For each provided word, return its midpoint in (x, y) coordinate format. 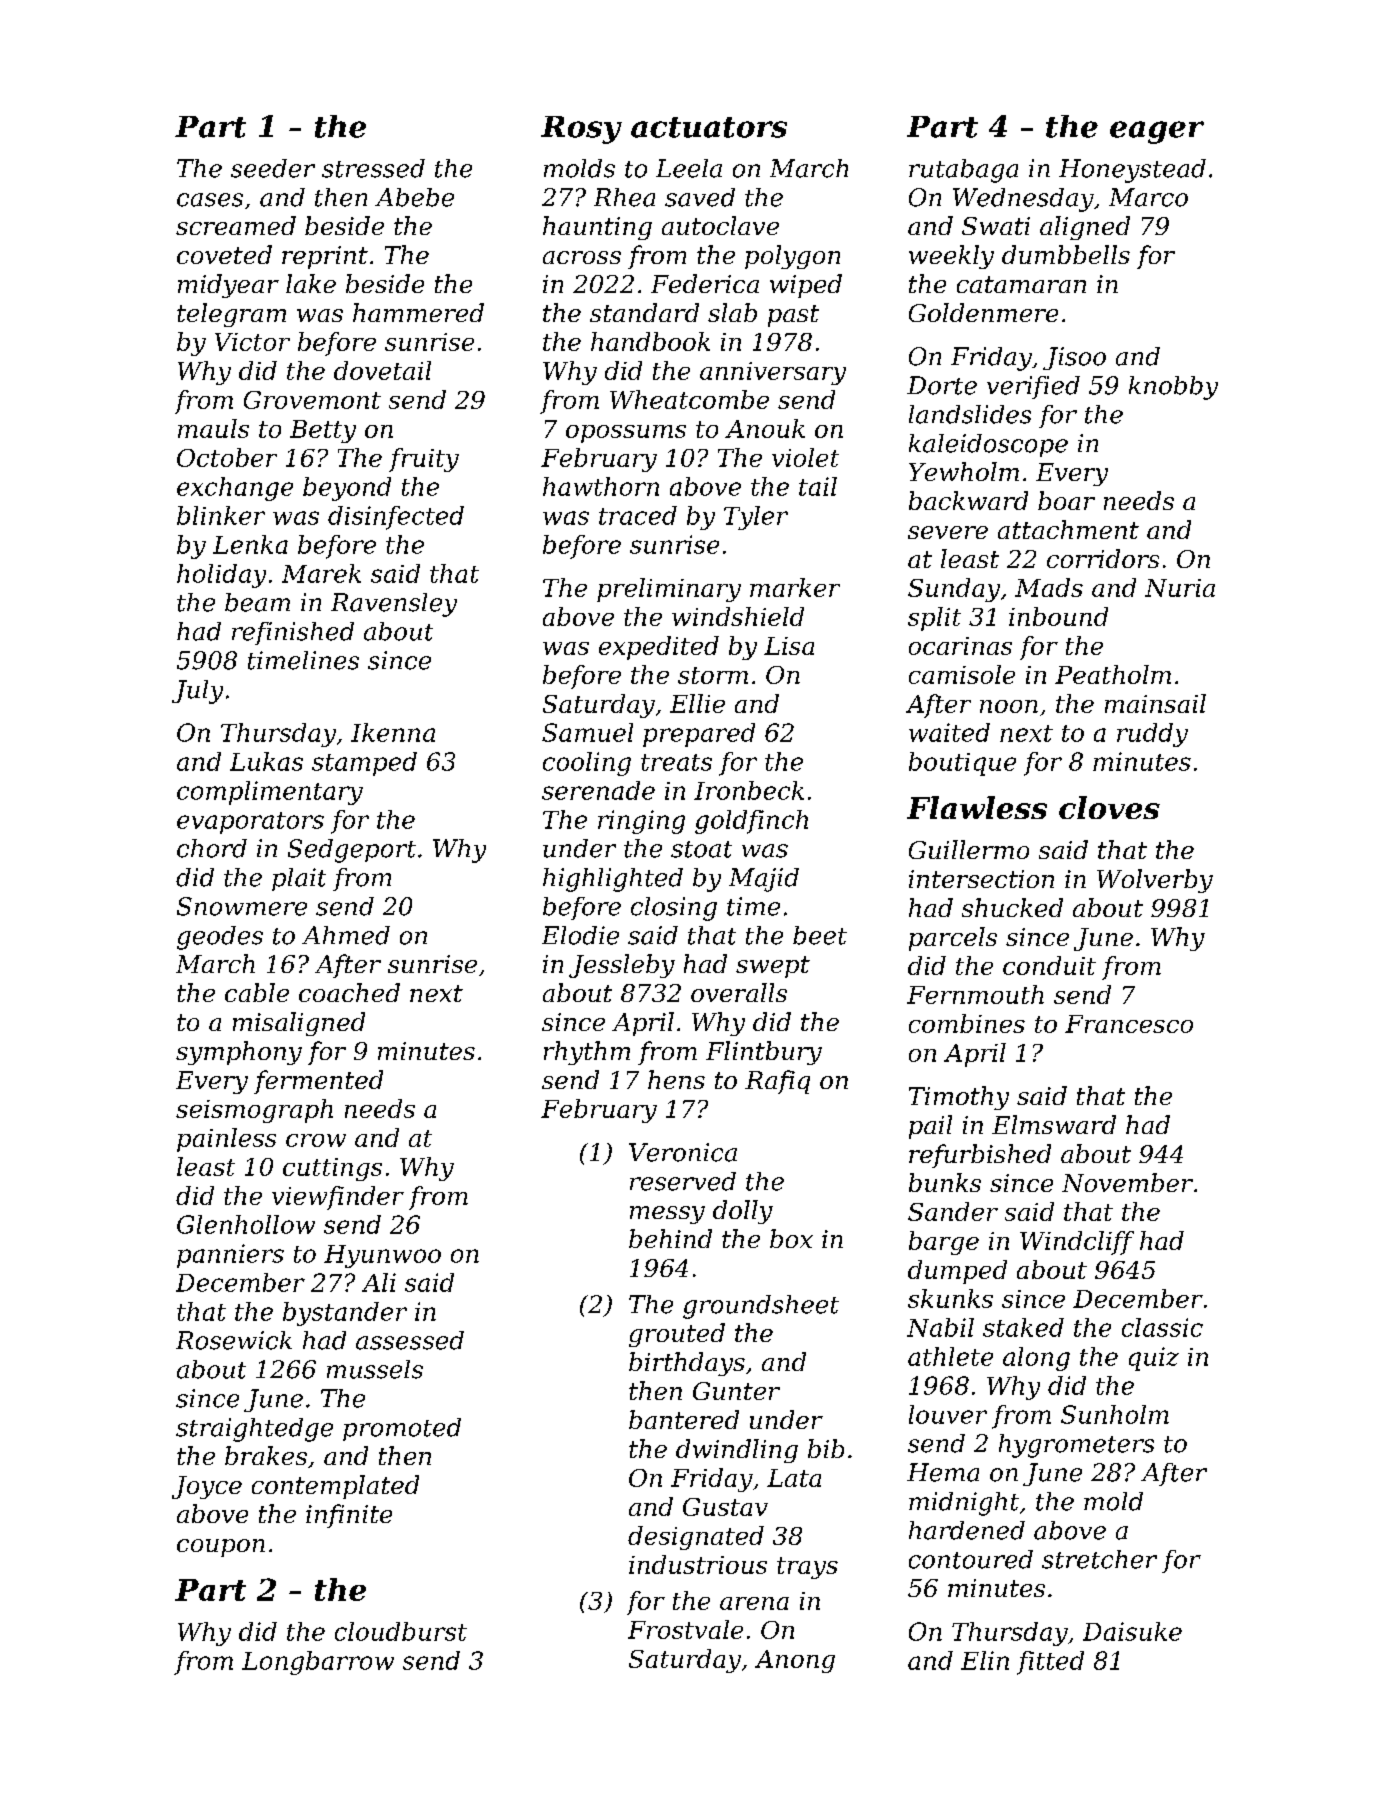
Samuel (587, 732)
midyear (228, 286)
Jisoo (1074, 358)
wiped (806, 286)
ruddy (1152, 735)
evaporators (250, 823)
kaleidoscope (988, 445)
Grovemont (312, 400)
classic (1162, 1327)
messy (667, 1215)
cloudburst (401, 1631)
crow (316, 1140)
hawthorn (601, 486)
